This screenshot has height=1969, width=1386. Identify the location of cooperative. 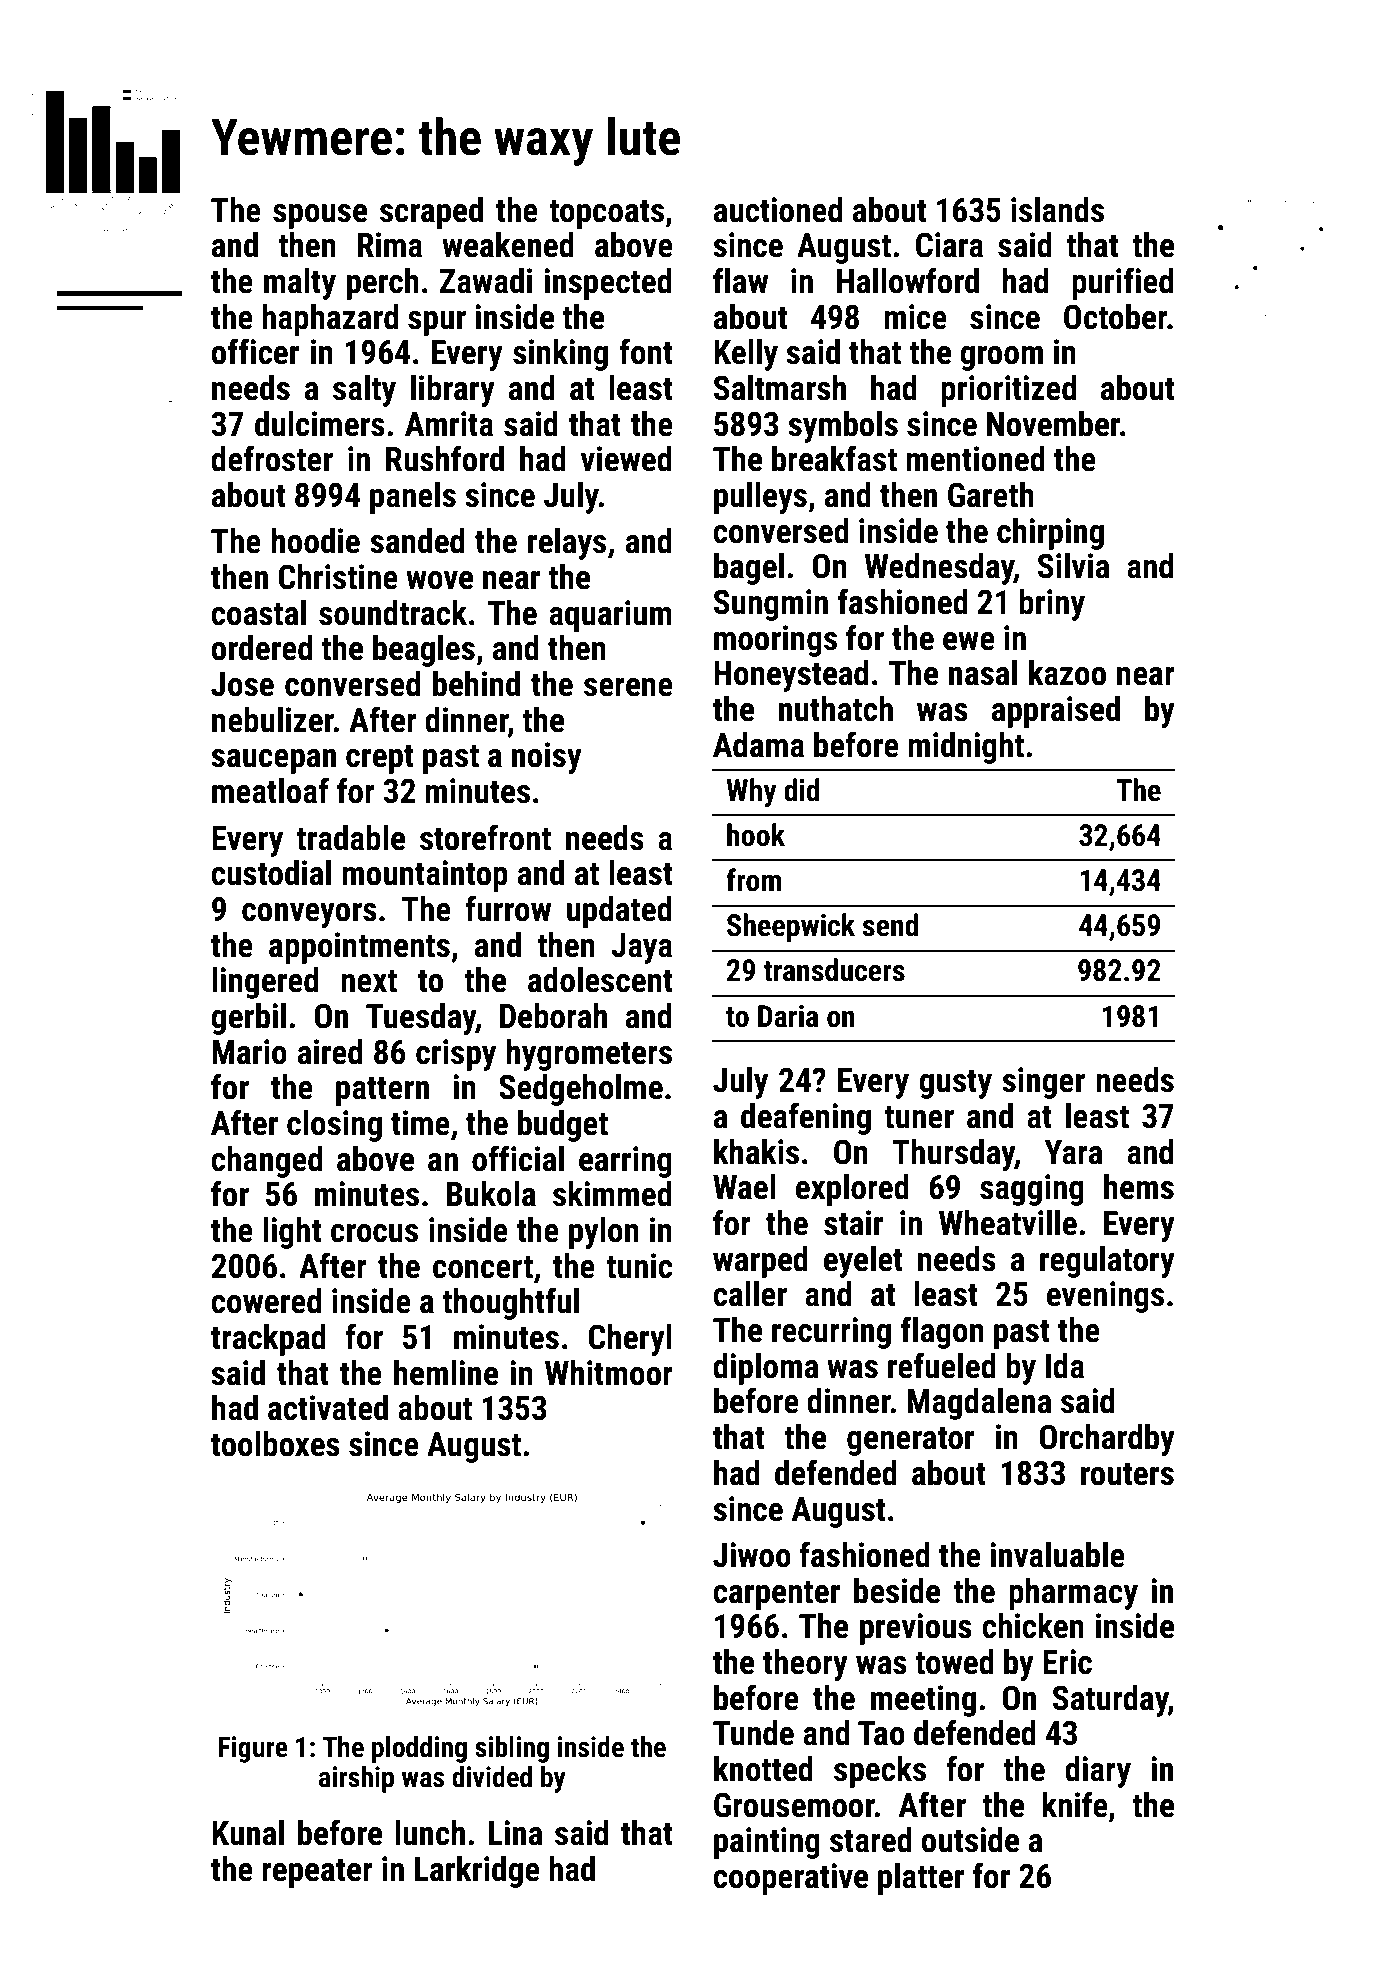
(790, 1879).
